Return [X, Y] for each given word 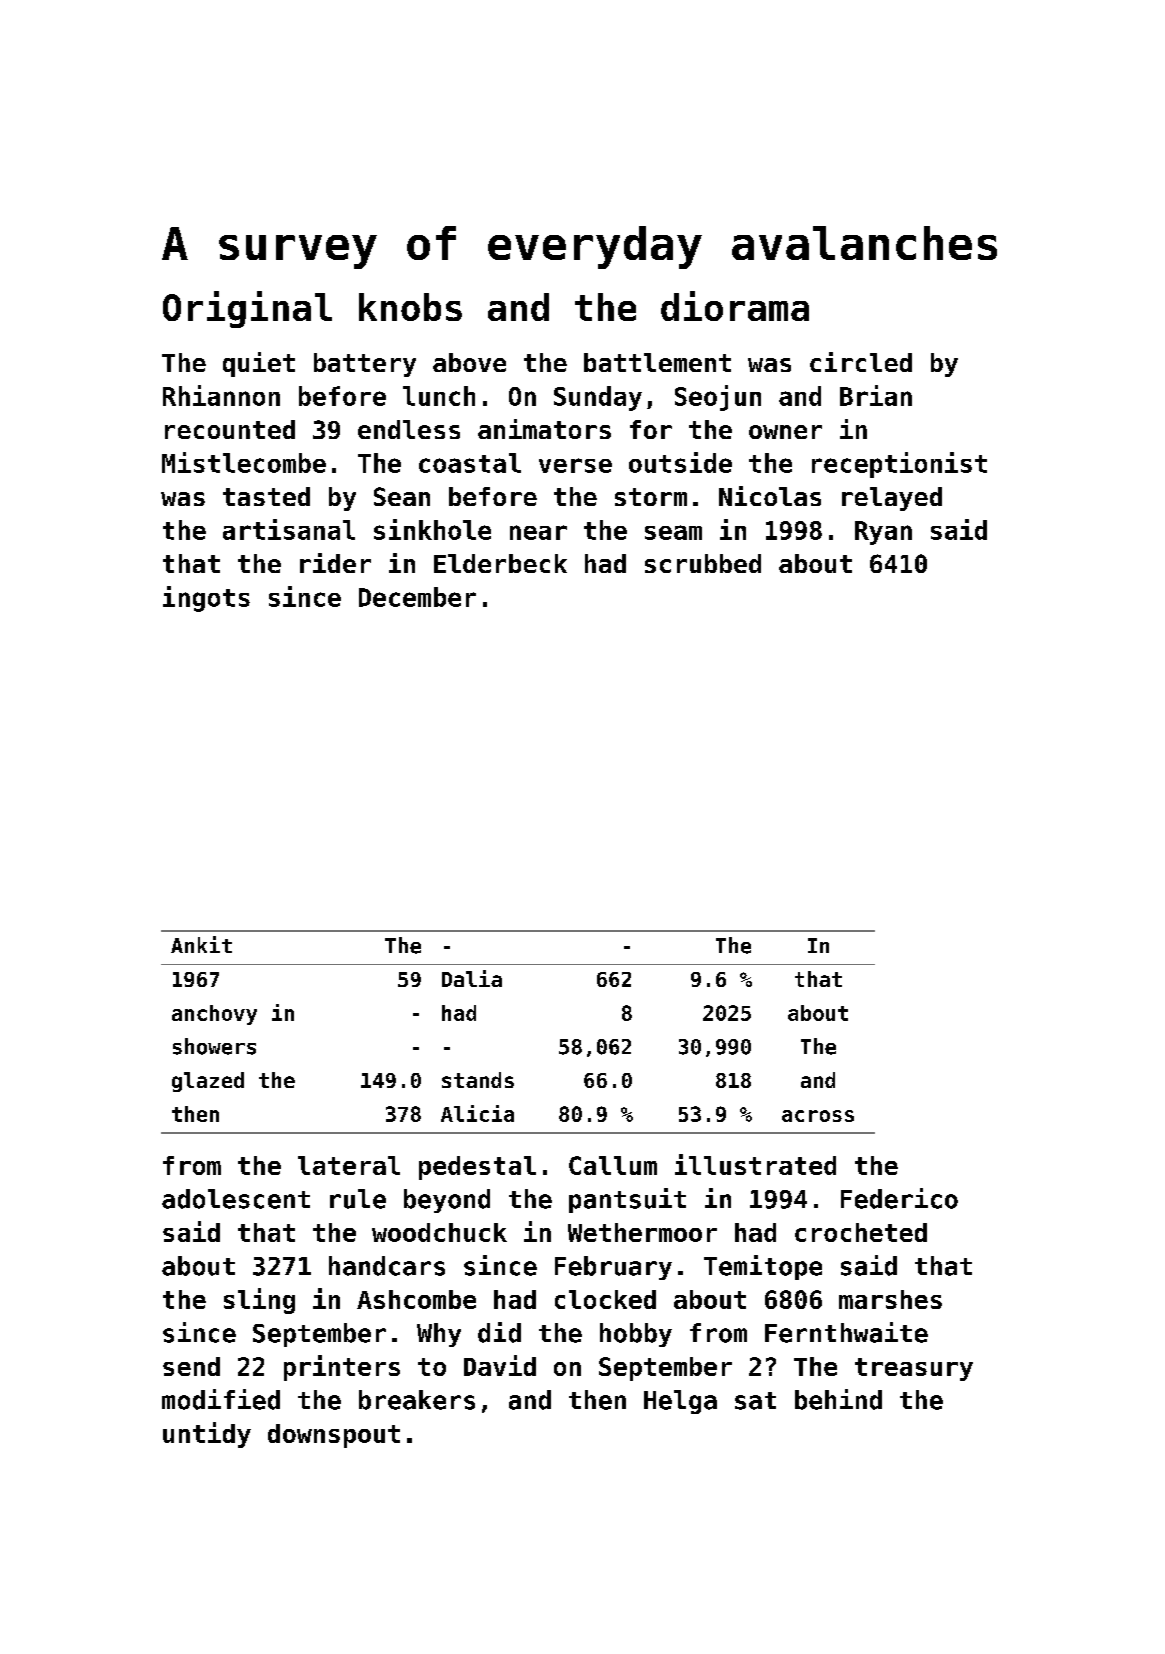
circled [861, 362]
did [499, 1332]
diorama [735, 306]
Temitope [763, 1267]
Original [247, 309]
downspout [334, 1436]
